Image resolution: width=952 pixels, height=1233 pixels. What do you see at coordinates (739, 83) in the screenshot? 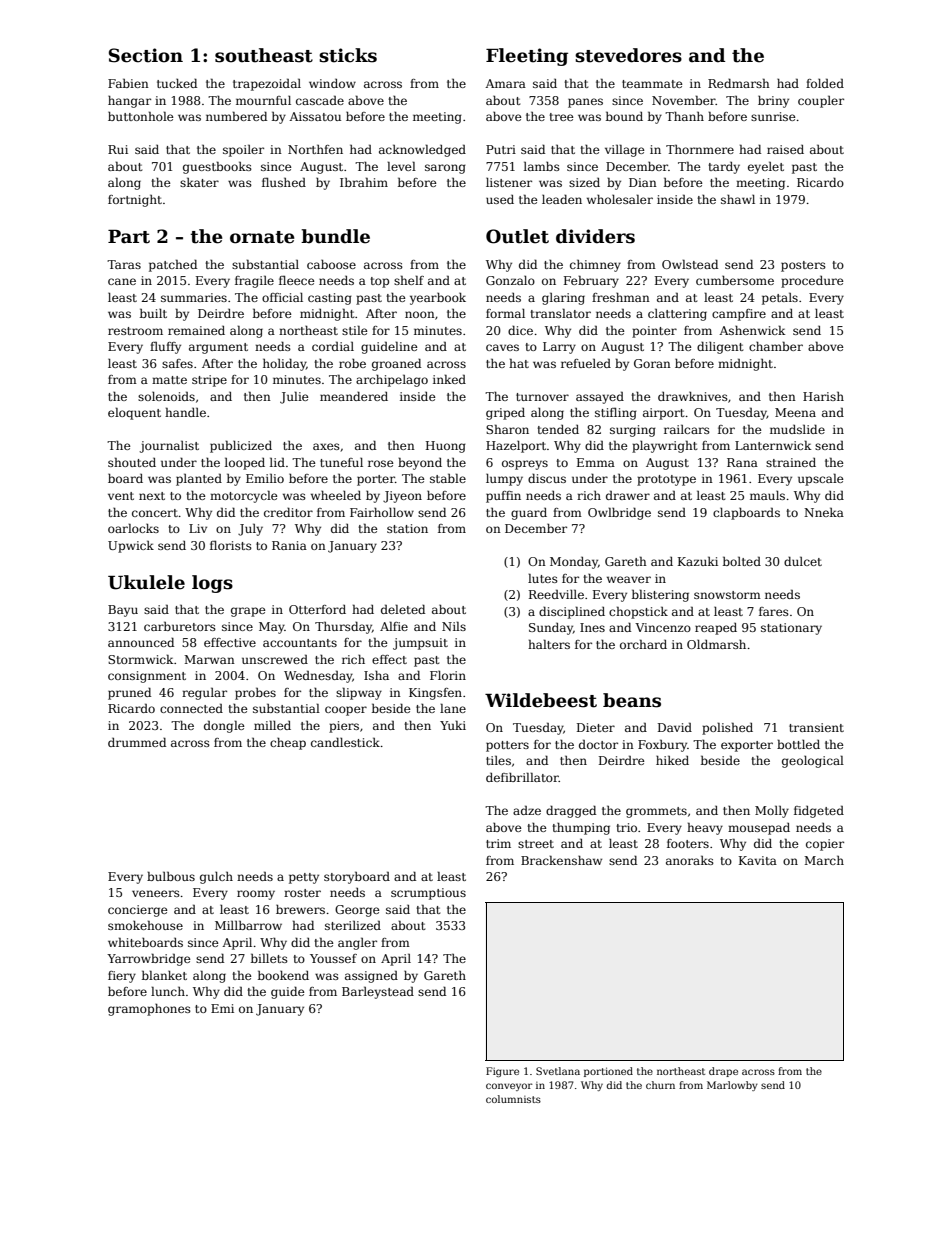
I see `Redmarsh` at bounding box center [739, 83].
